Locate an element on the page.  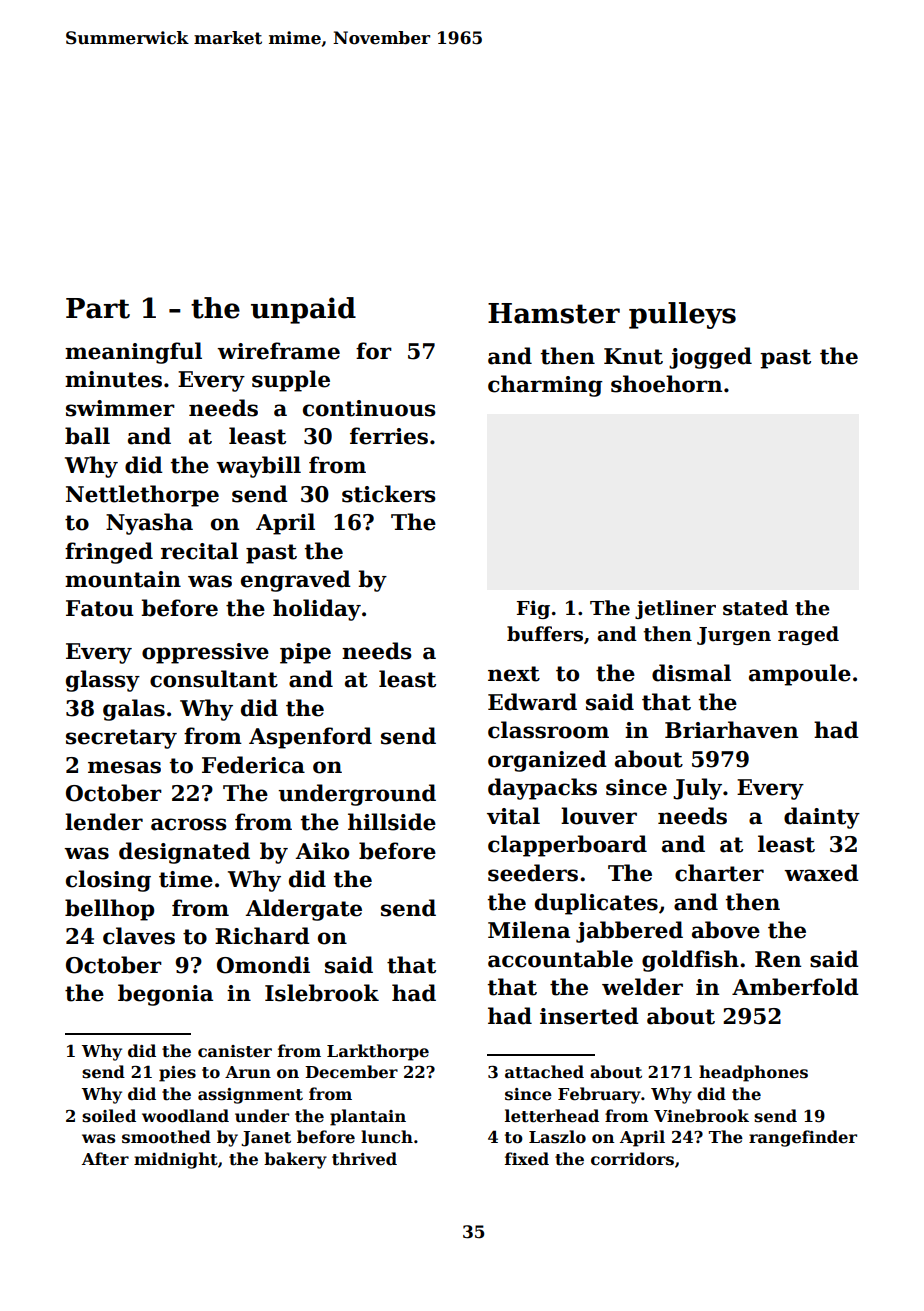
claves is located at coordinates (139, 936).
